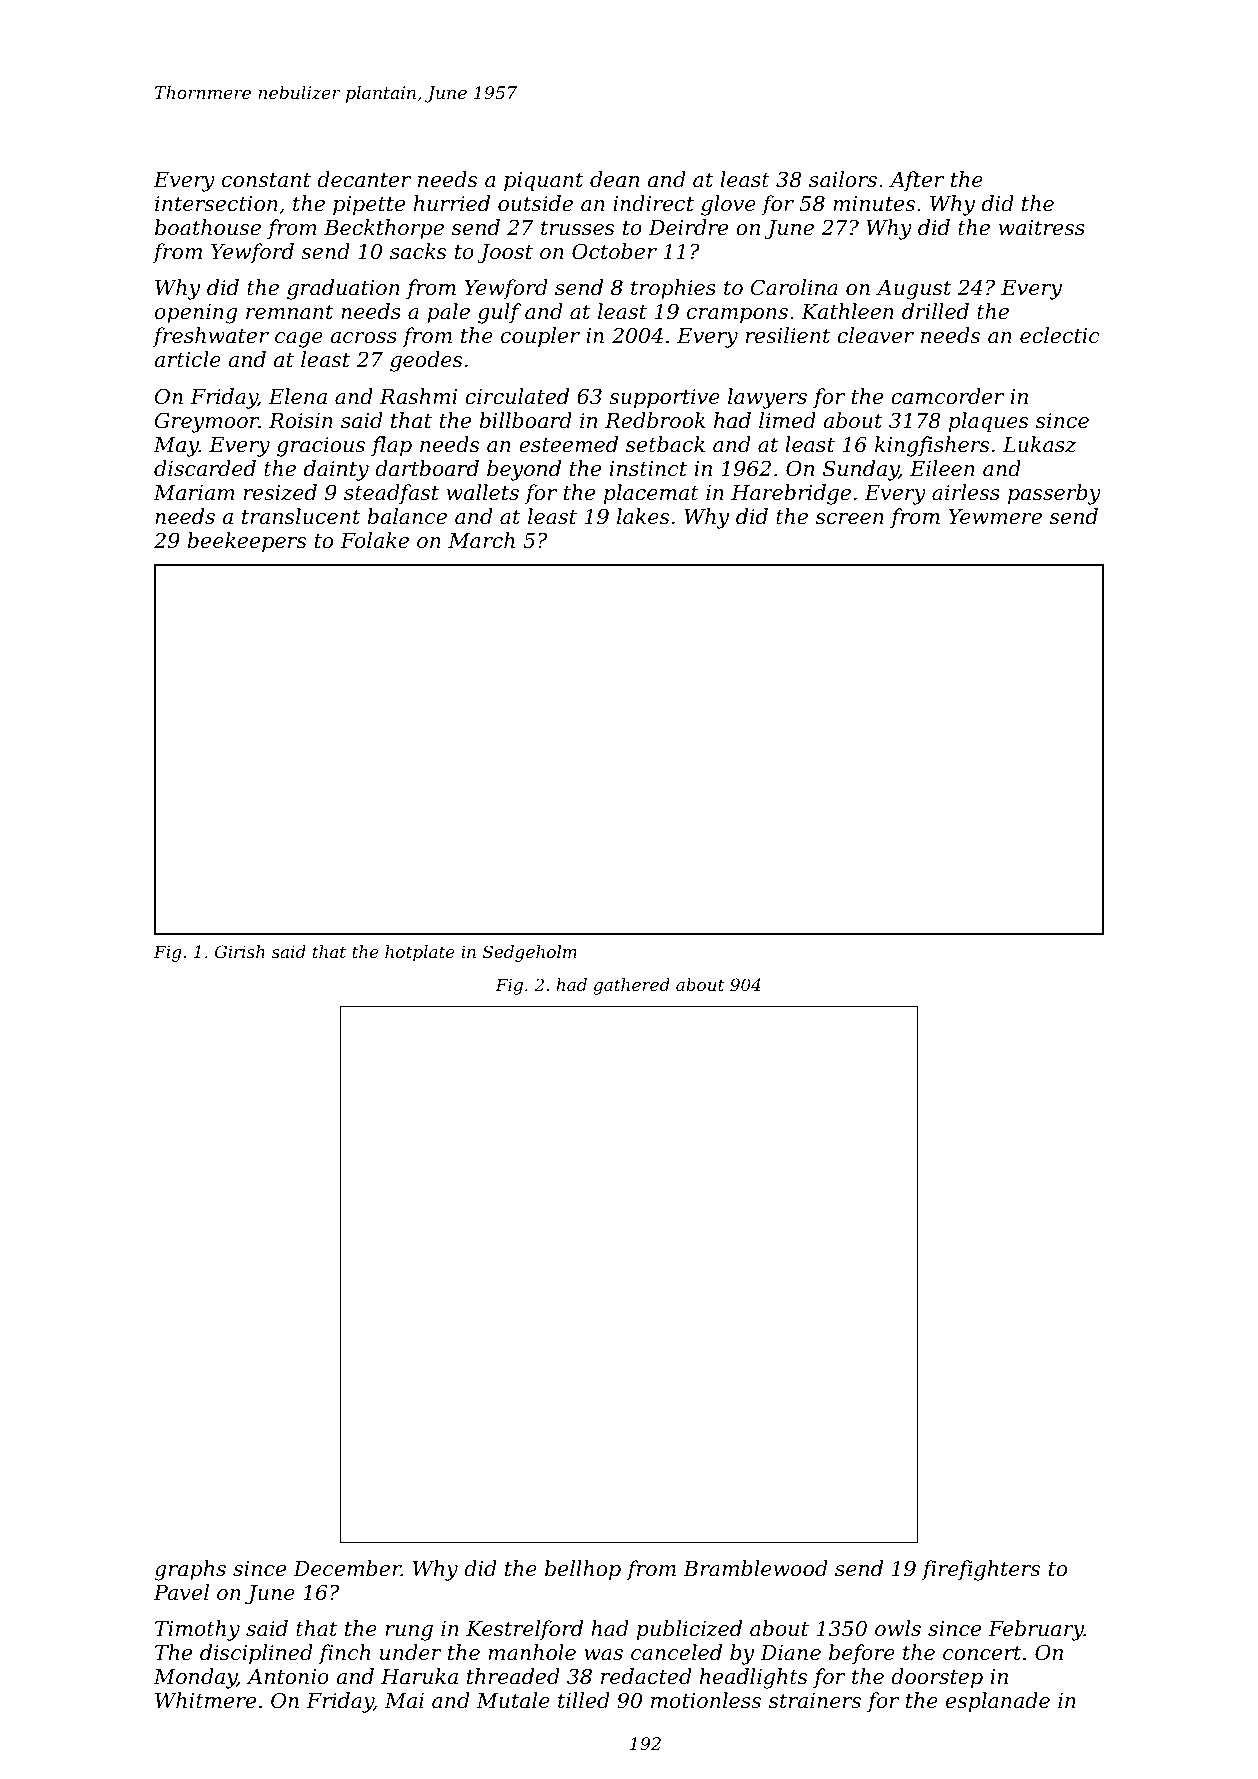  I want to click on Girish, so click(240, 951).
